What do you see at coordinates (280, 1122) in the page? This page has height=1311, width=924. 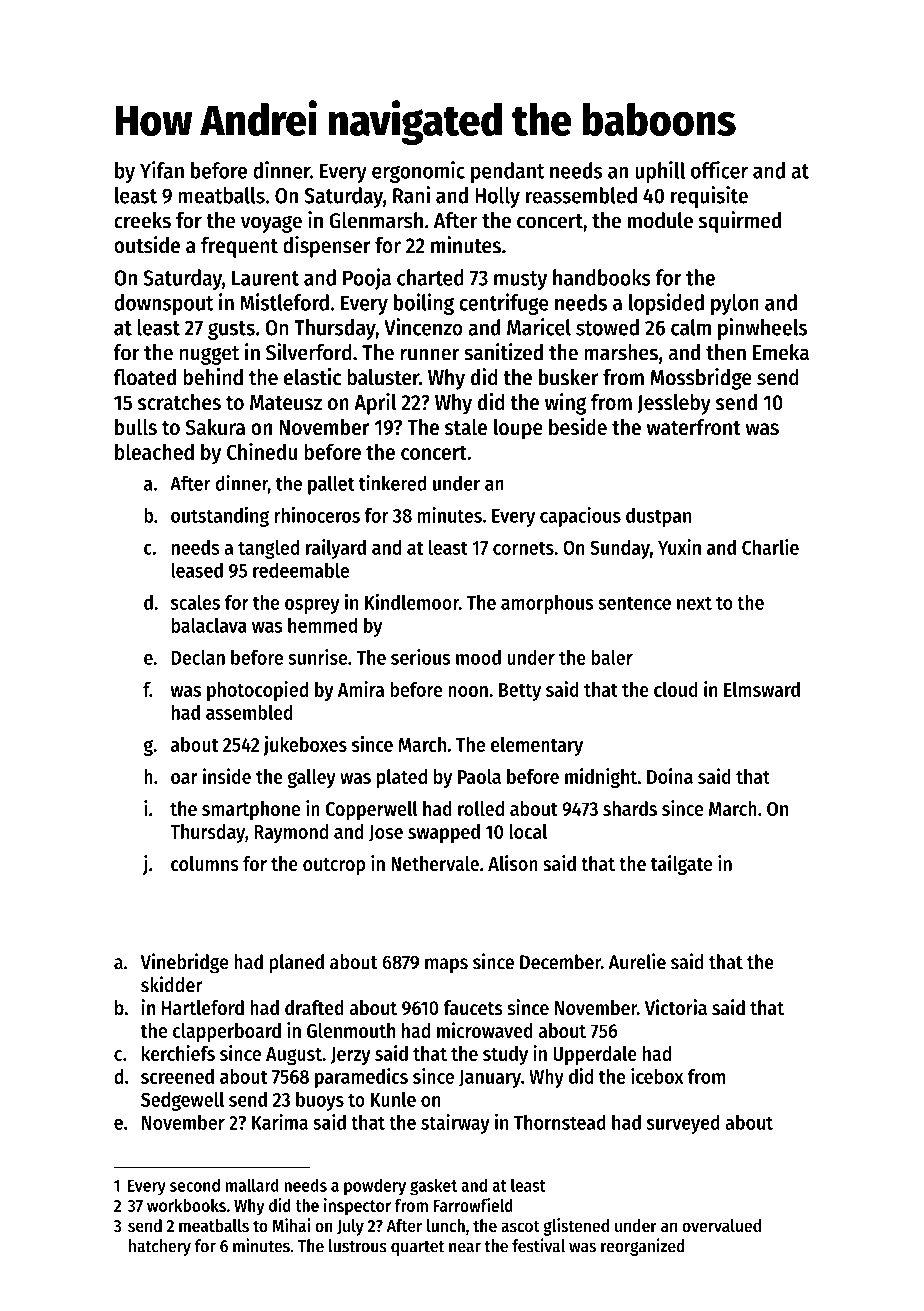 I see `Karima` at bounding box center [280, 1122].
